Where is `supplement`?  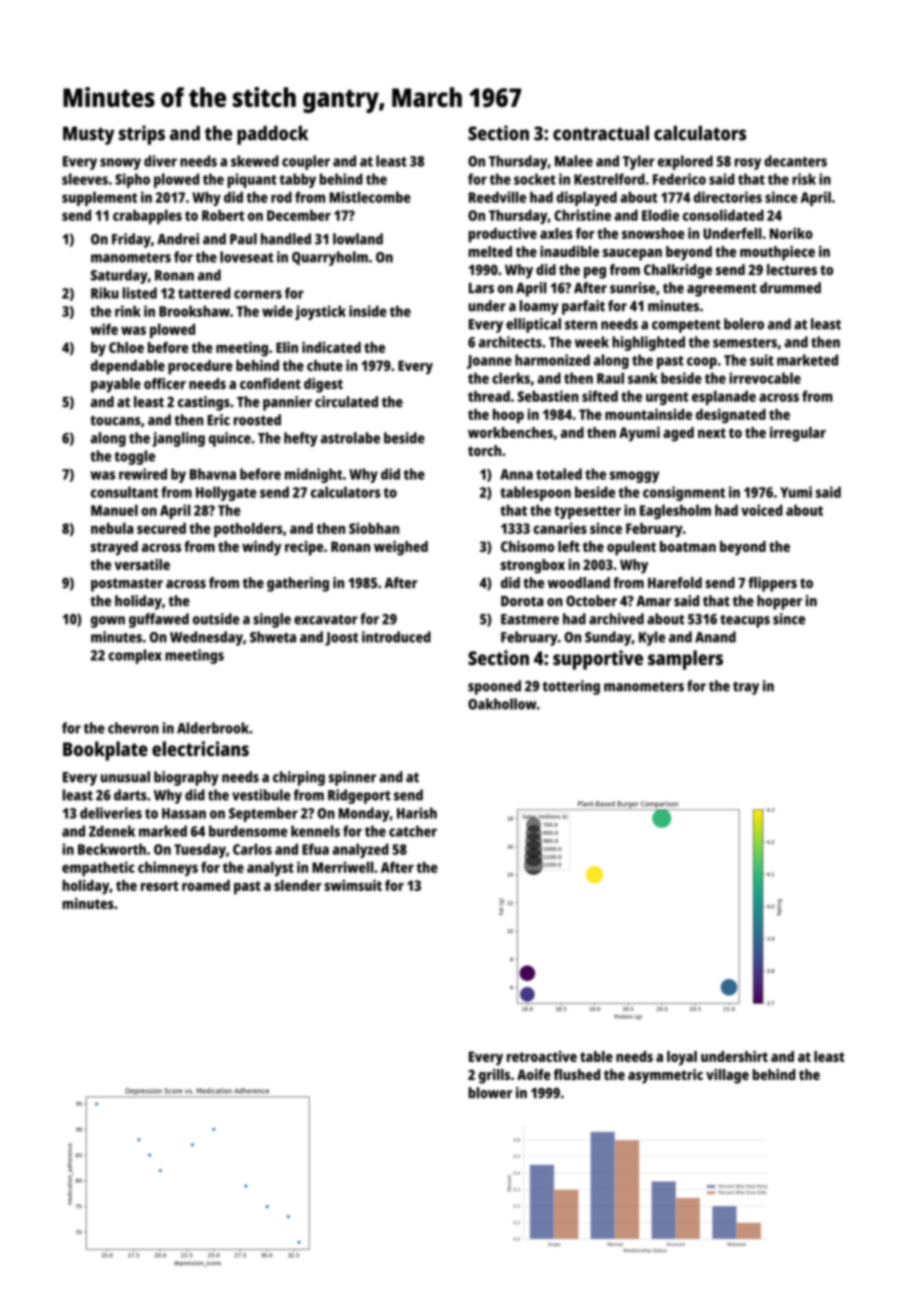
supplement is located at coordinates (99, 198).
